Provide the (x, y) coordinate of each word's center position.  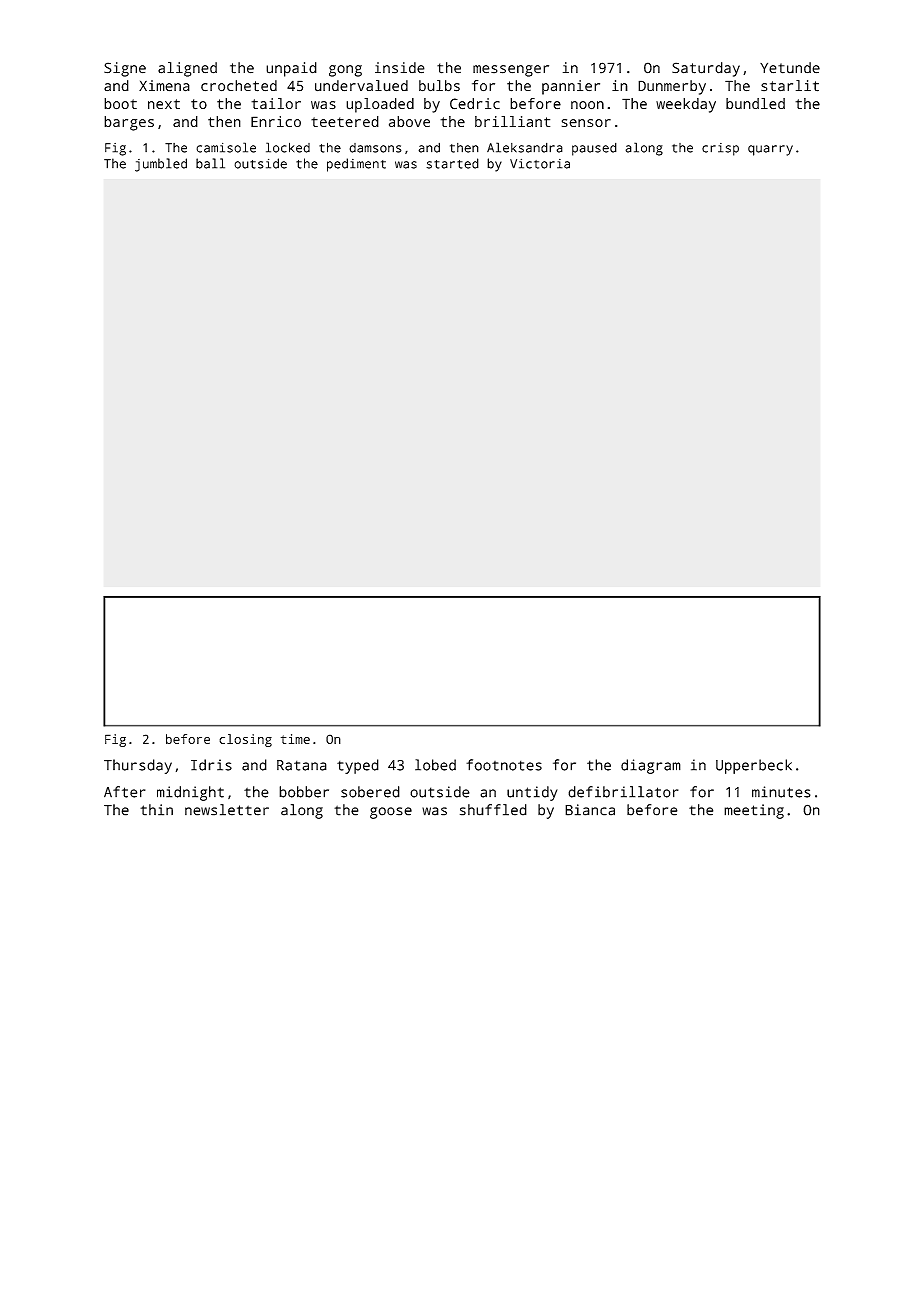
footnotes (504, 765)
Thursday (138, 766)
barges (129, 123)
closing (245, 740)
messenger (511, 71)
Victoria (540, 163)
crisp (720, 149)
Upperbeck (754, 766)
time (295, 739)
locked (288, 147)
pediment (356, 165)
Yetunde (790, 68)
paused (594, 149)
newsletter (227, 810)
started (452, 163)
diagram (651, 766)
